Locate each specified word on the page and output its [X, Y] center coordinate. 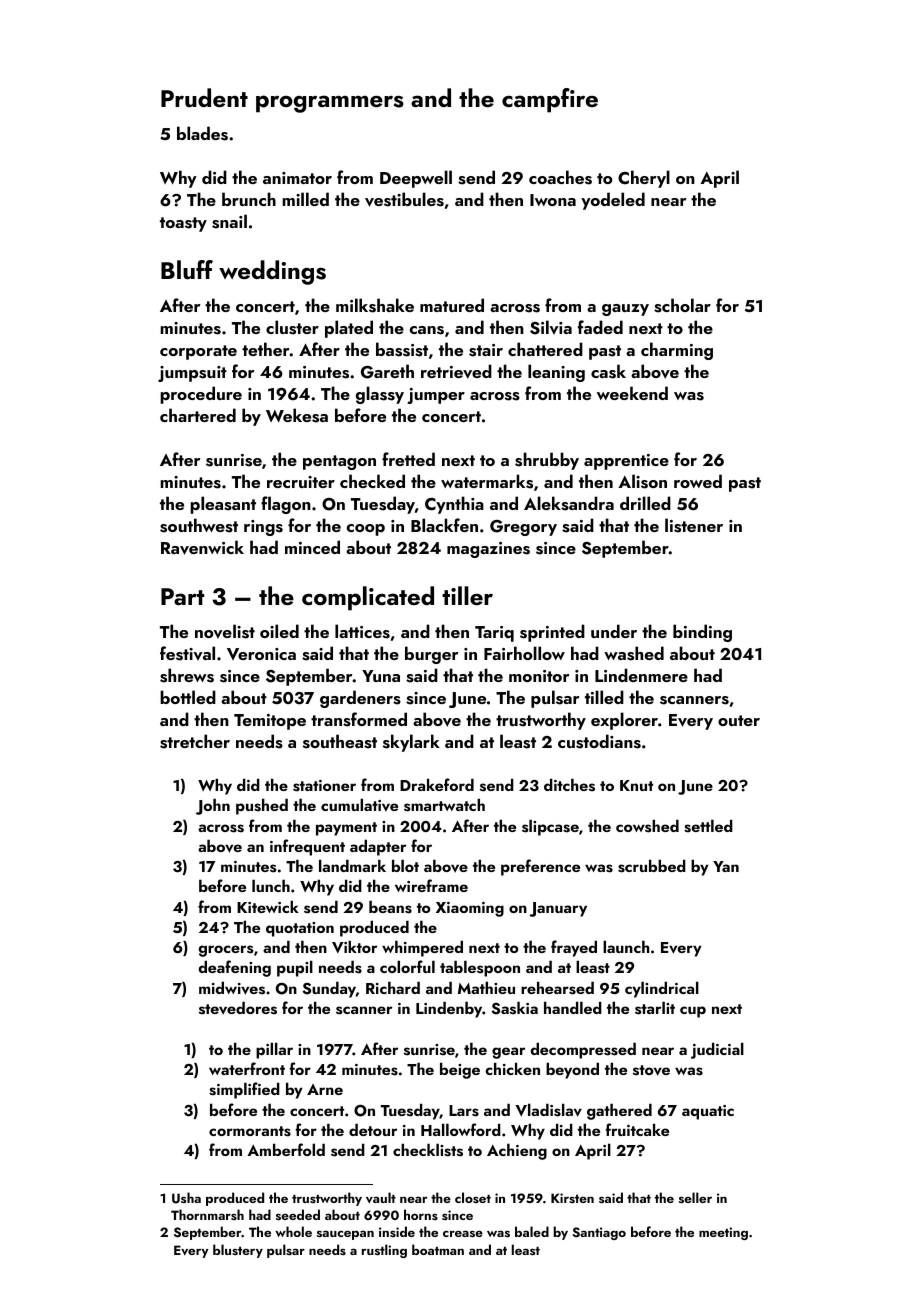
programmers [330, 104]
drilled [645, 503]
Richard [393, 987]
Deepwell [416, 179]
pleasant [223, 505]
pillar [274, 1050]
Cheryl [644, 179]
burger [431, 655]
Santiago [599, 1233]
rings [263, 528]
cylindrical [662, 989]
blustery [238, 1251]
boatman [438, 1249]
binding [702, 633]
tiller [467, 595]
